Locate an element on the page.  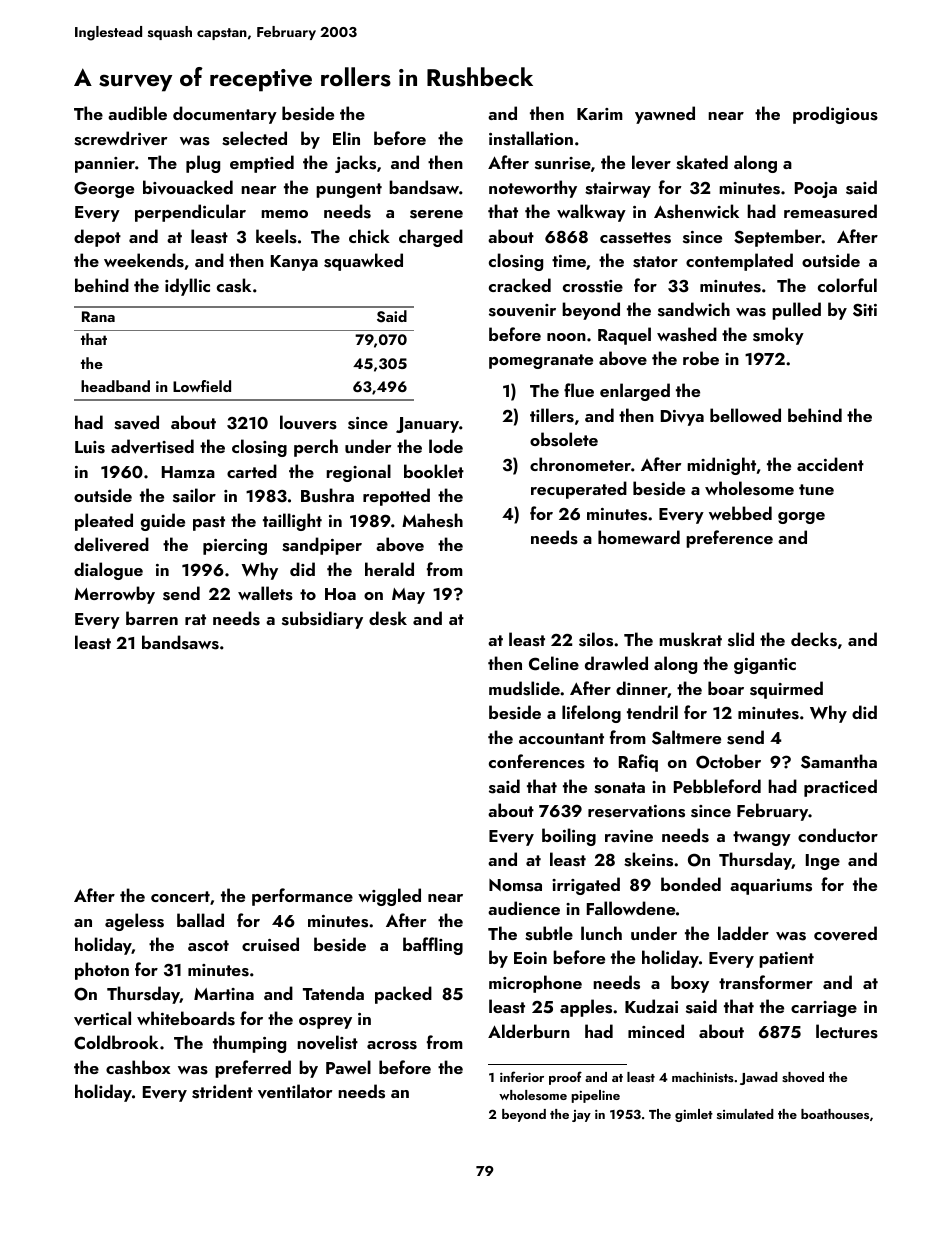
minced is located at coordinates (656, 1031).
